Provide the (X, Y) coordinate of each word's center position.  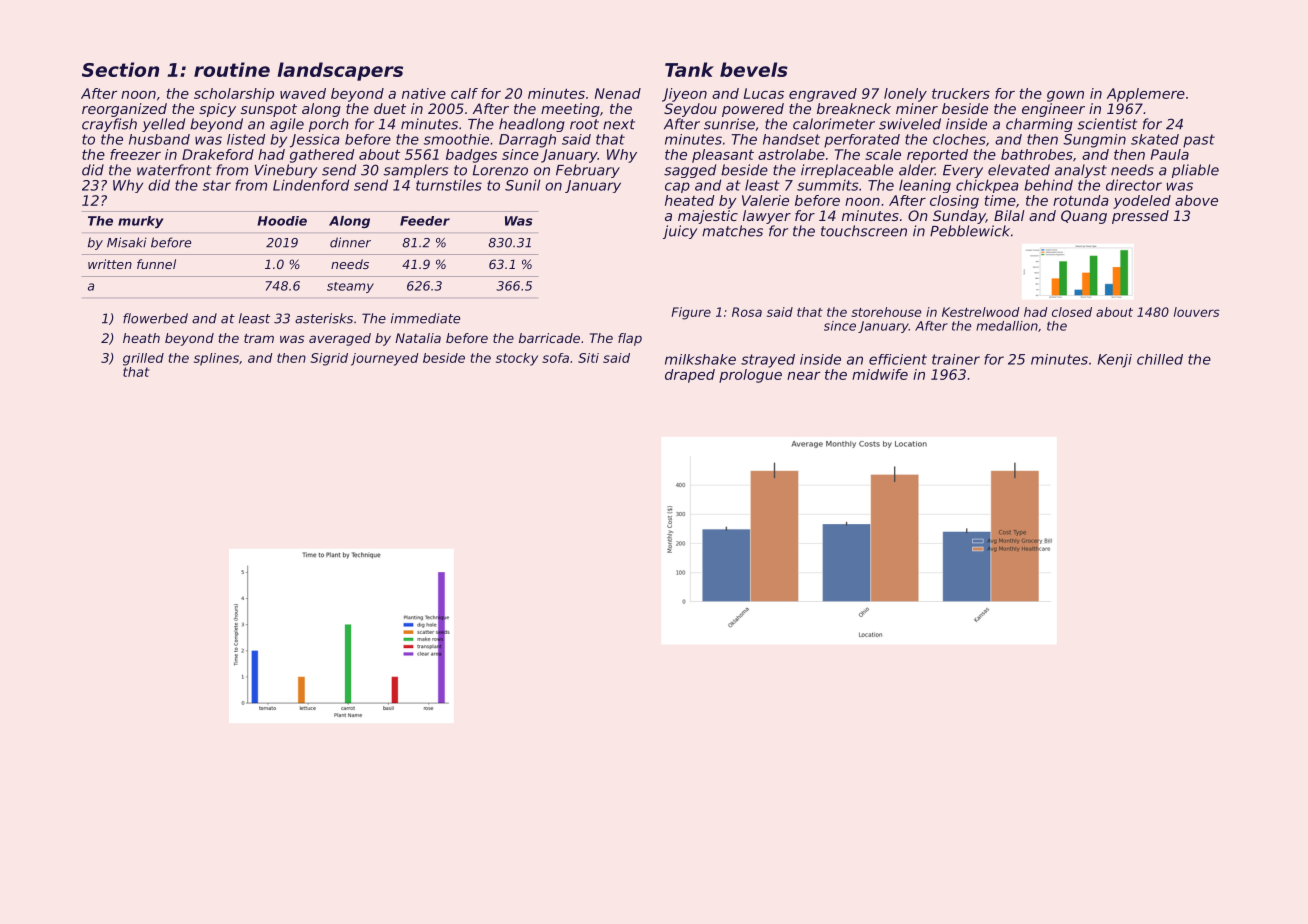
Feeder (425, 221)
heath (141, 338)
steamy (350, 287)
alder (917, 170)
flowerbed (155, 318)
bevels (754, 69)
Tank (689, 69)
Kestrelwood (981, 312)
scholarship (234, 95)
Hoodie (282, 221)
